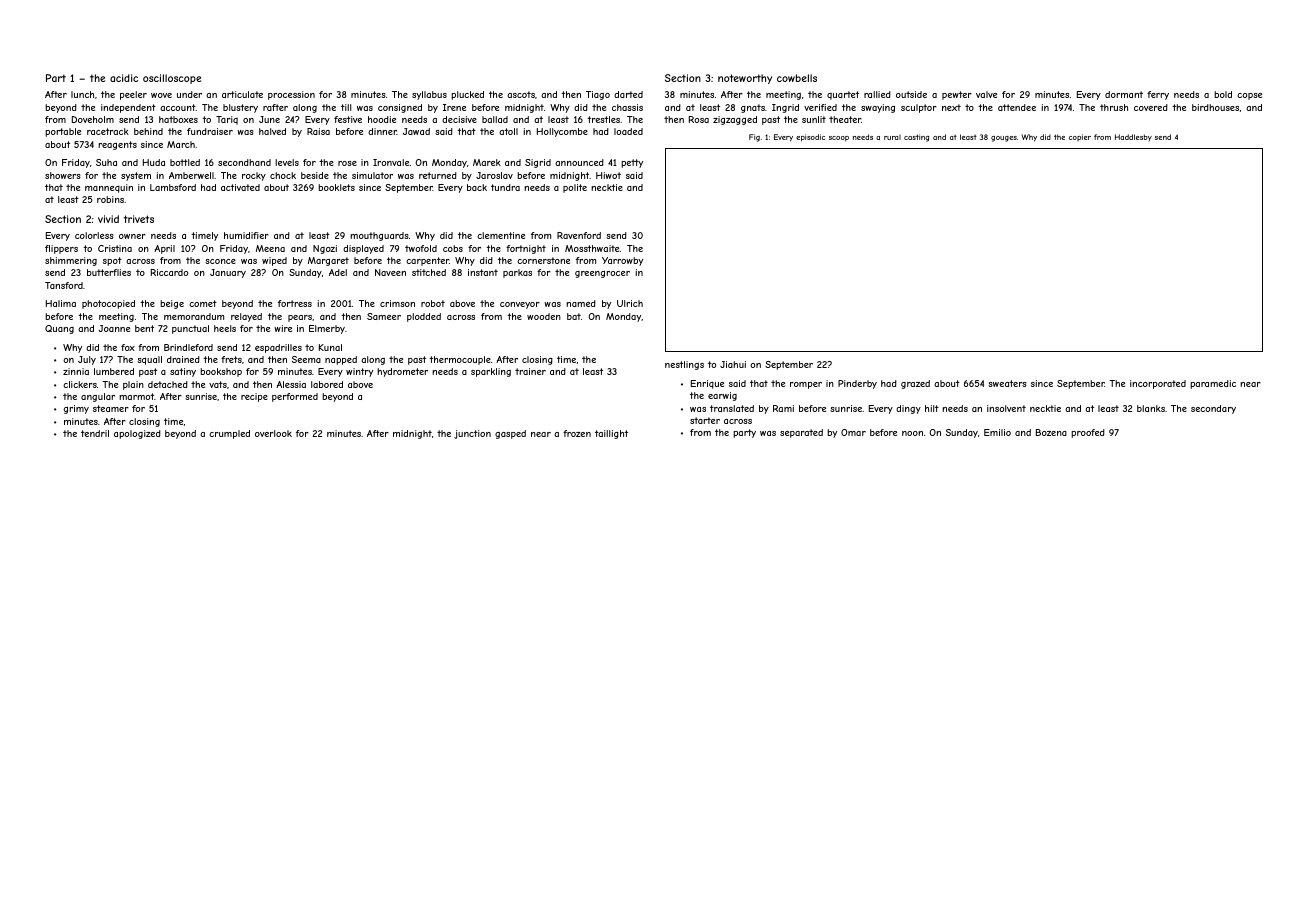 Image resolution: width=1308 pixels, height=924 pixels. Describe the element at coordinates (137, 434) in the image. I see `apologized` at that location.
